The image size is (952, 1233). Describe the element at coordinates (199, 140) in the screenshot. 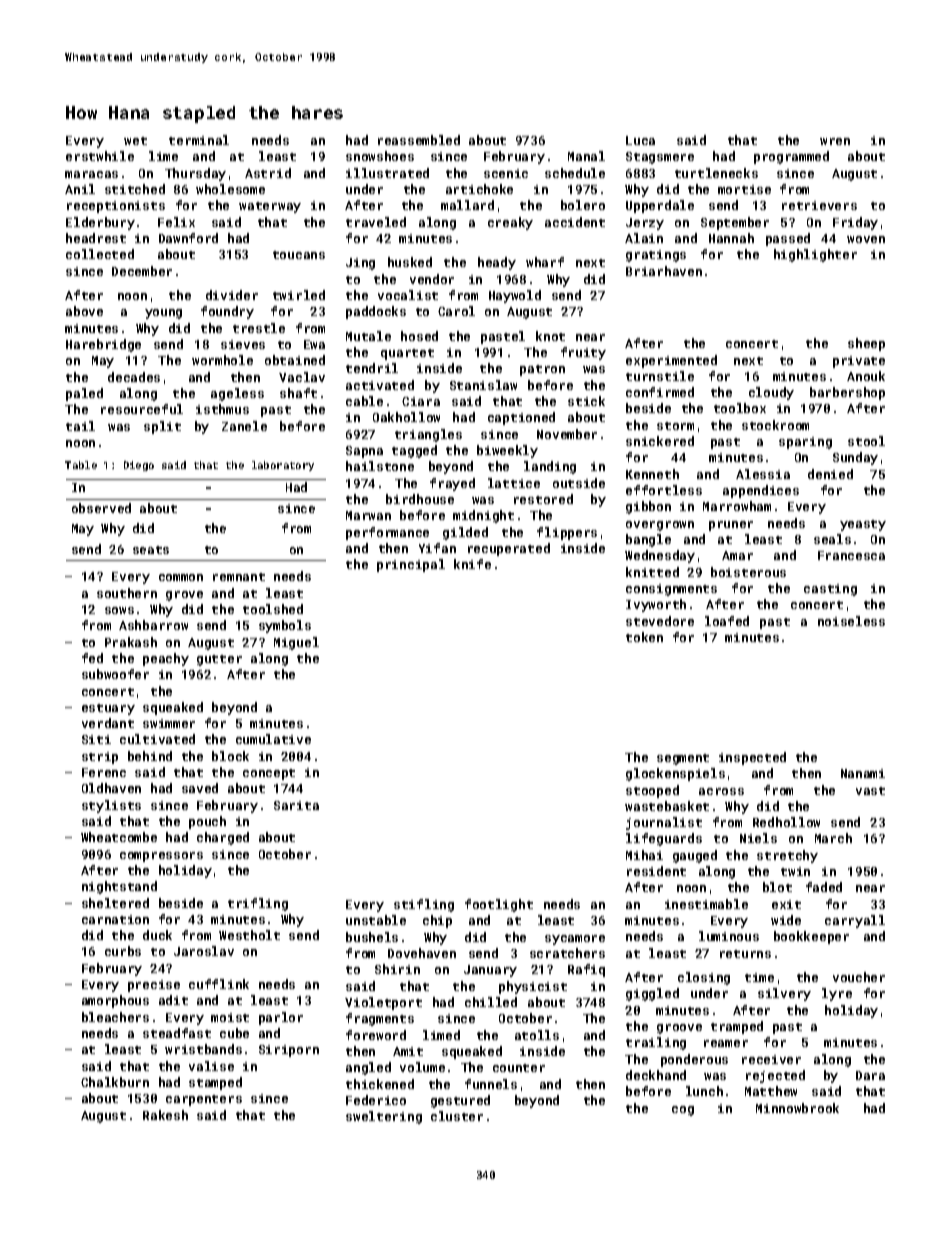

I see `terminal` at that location.
